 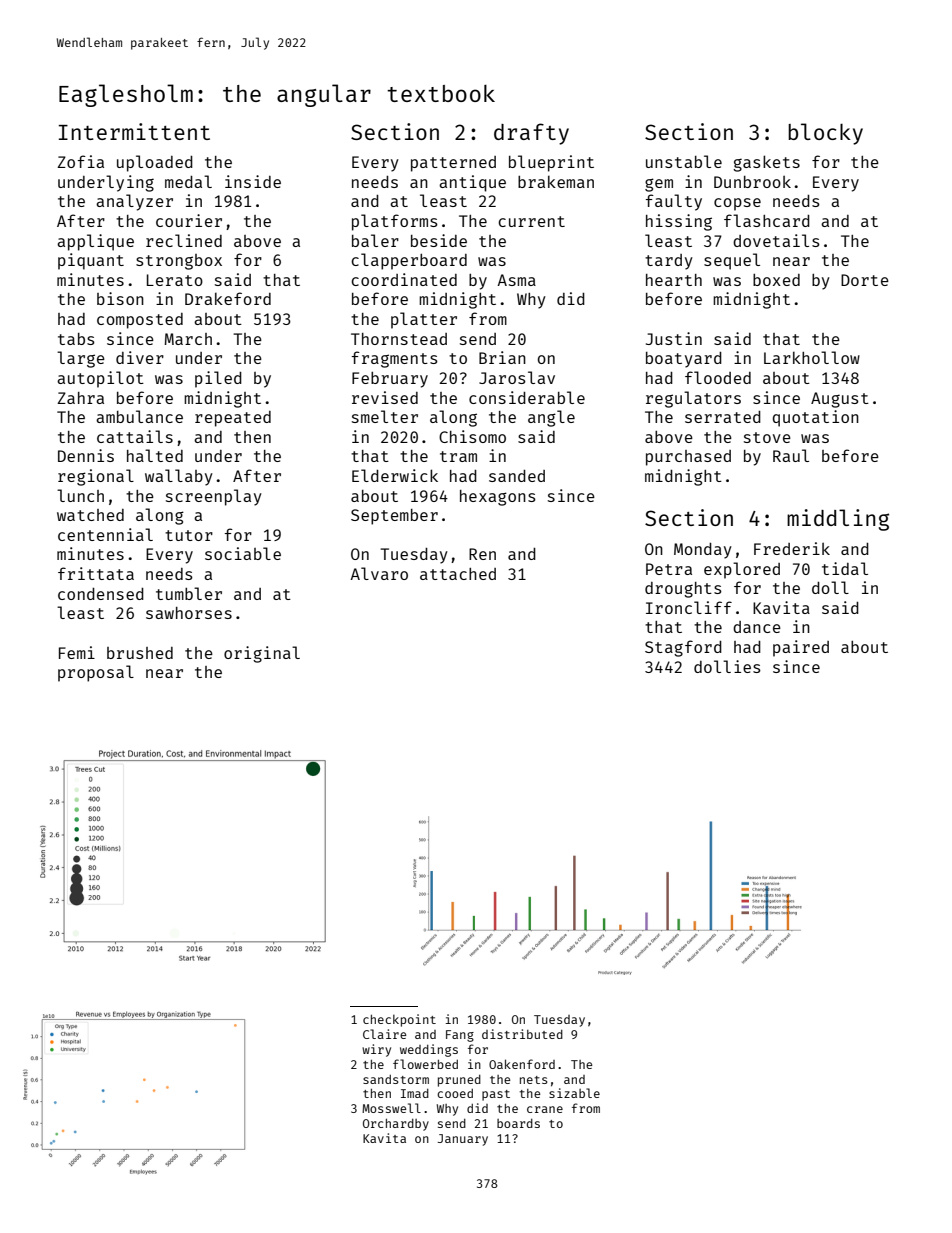 What do you see at coordinates (531, 134) in the screenshot?
I see `drafty` at bounding box center [531, 134].
